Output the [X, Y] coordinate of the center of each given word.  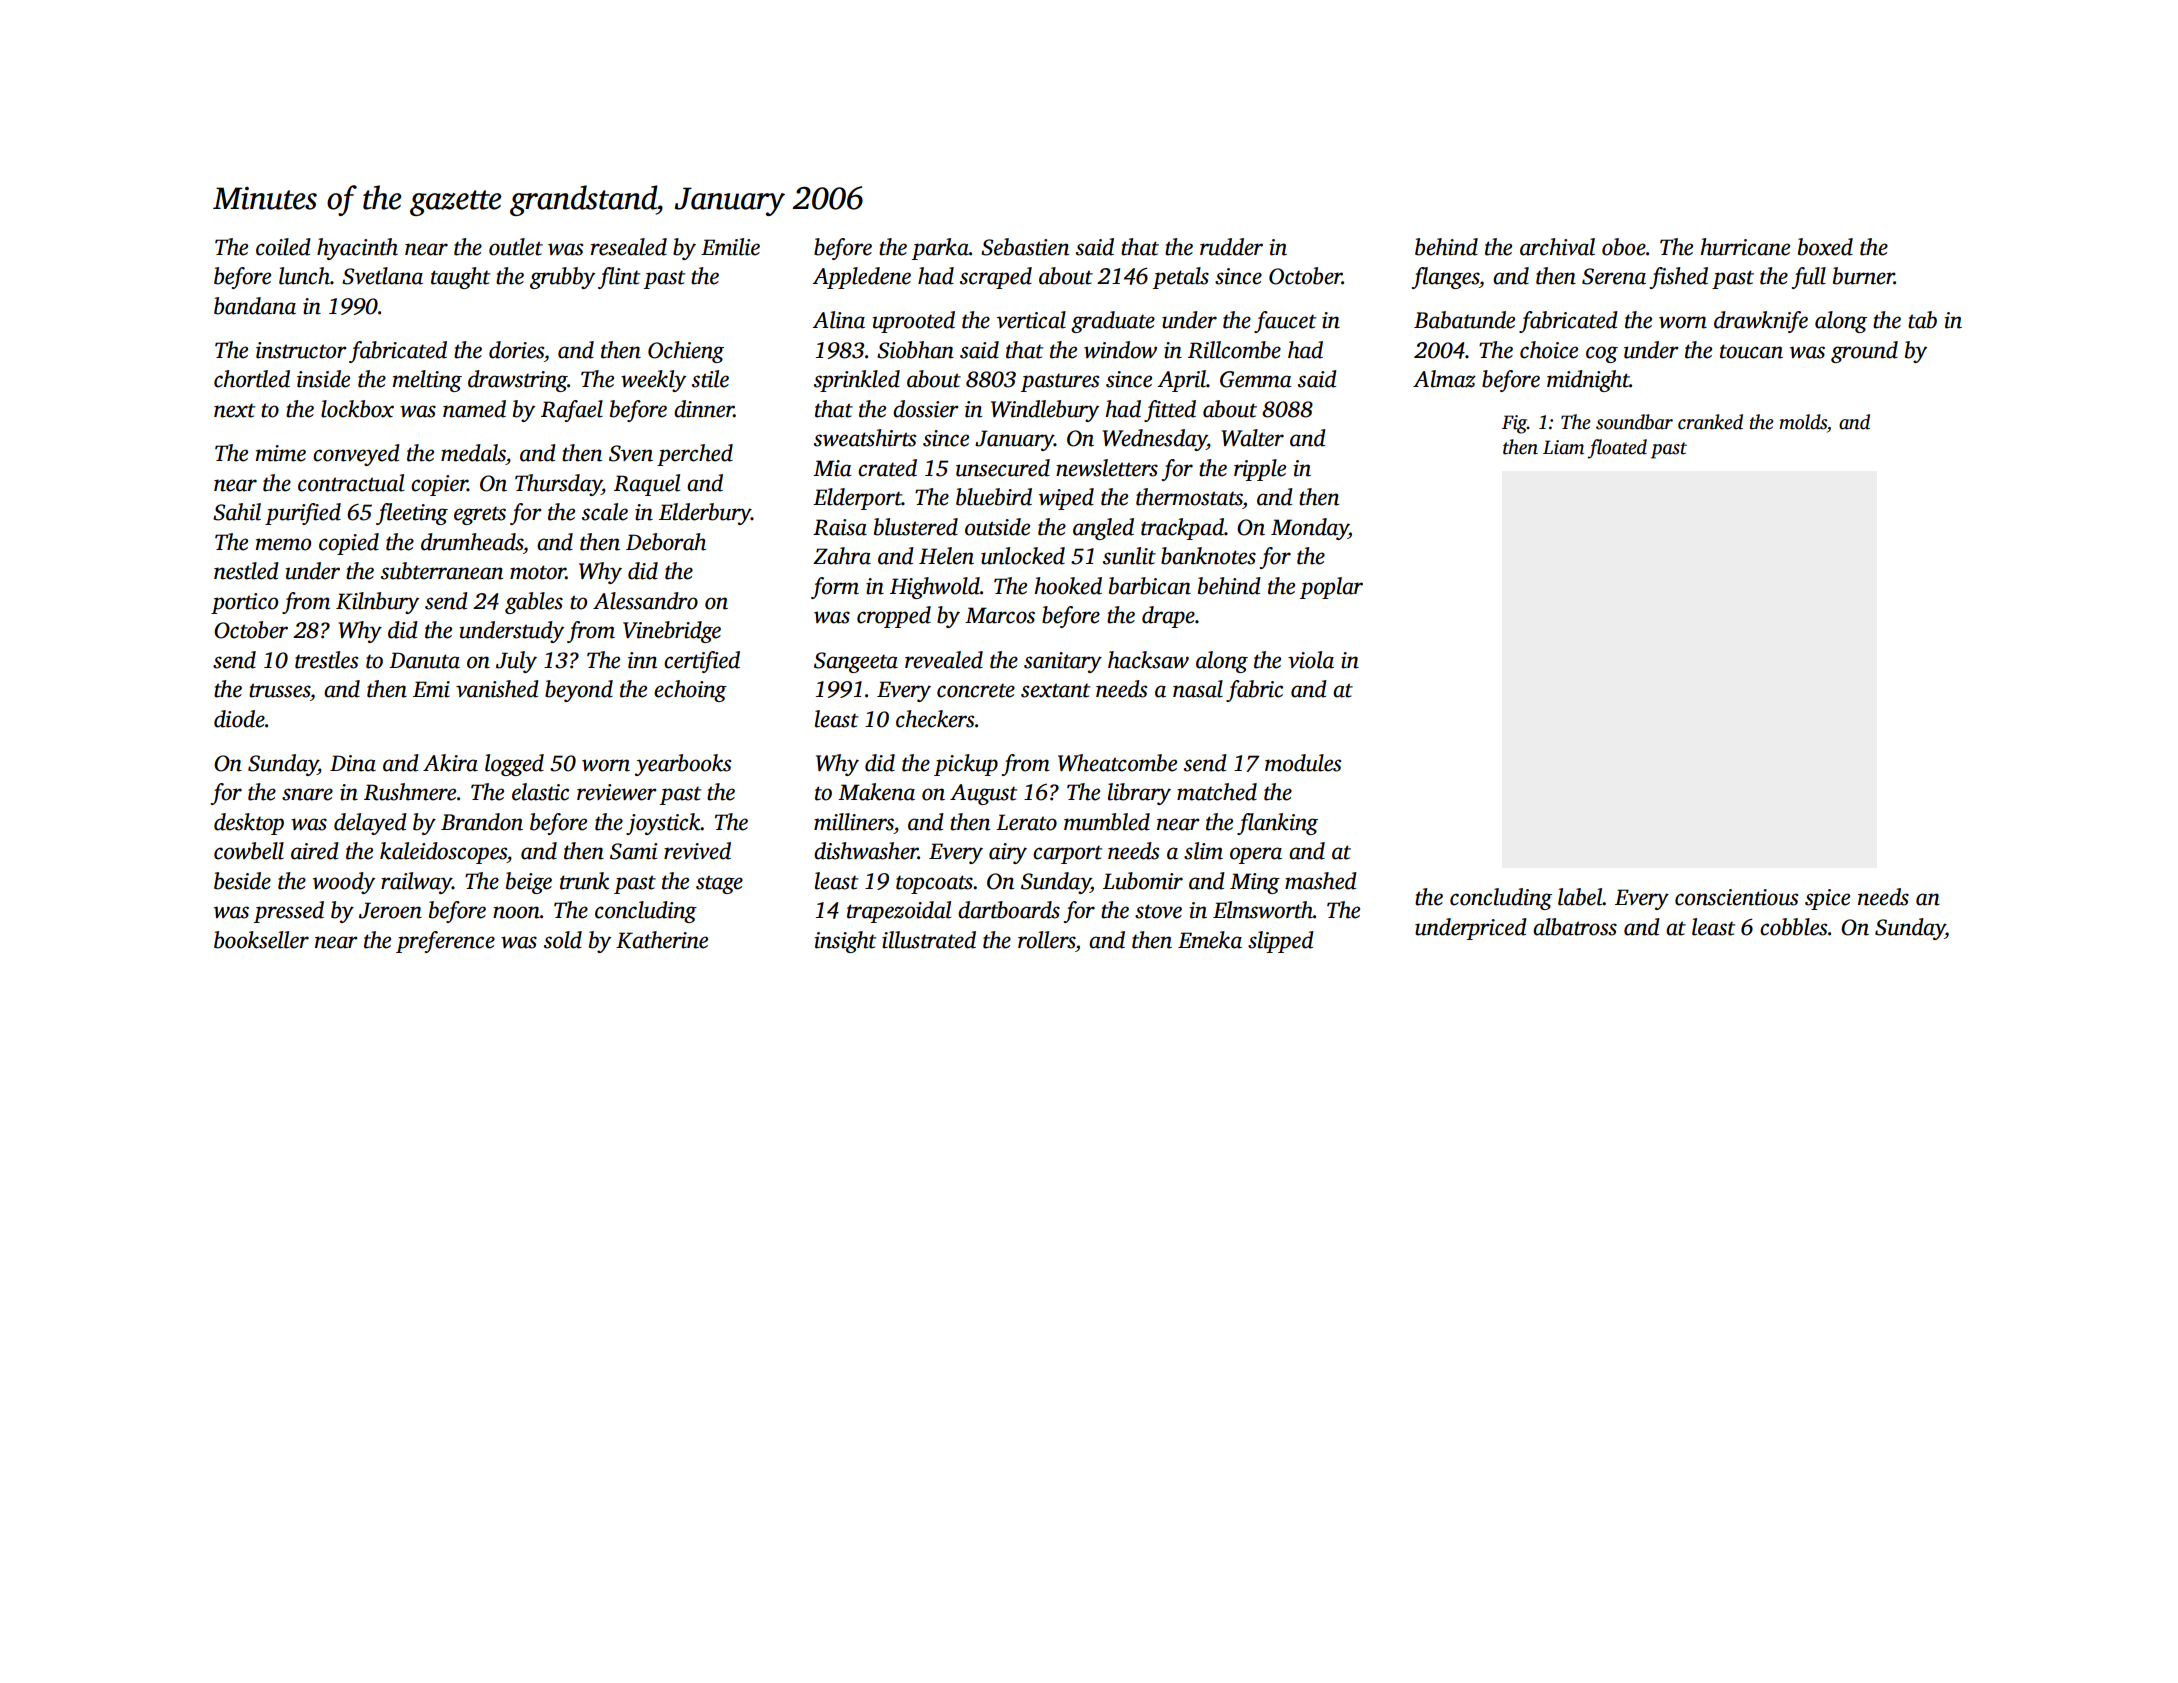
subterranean [442, 571]
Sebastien [1025, 247]
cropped [894, 617]
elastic [540, 792]
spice [1827, 899]
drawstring [517, 381]
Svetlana [382, 276]
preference [445, 942]
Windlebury [1045, 411]
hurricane [1745, 247]
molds [1803, 422]
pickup [966, 765]
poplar [1331, 588]
